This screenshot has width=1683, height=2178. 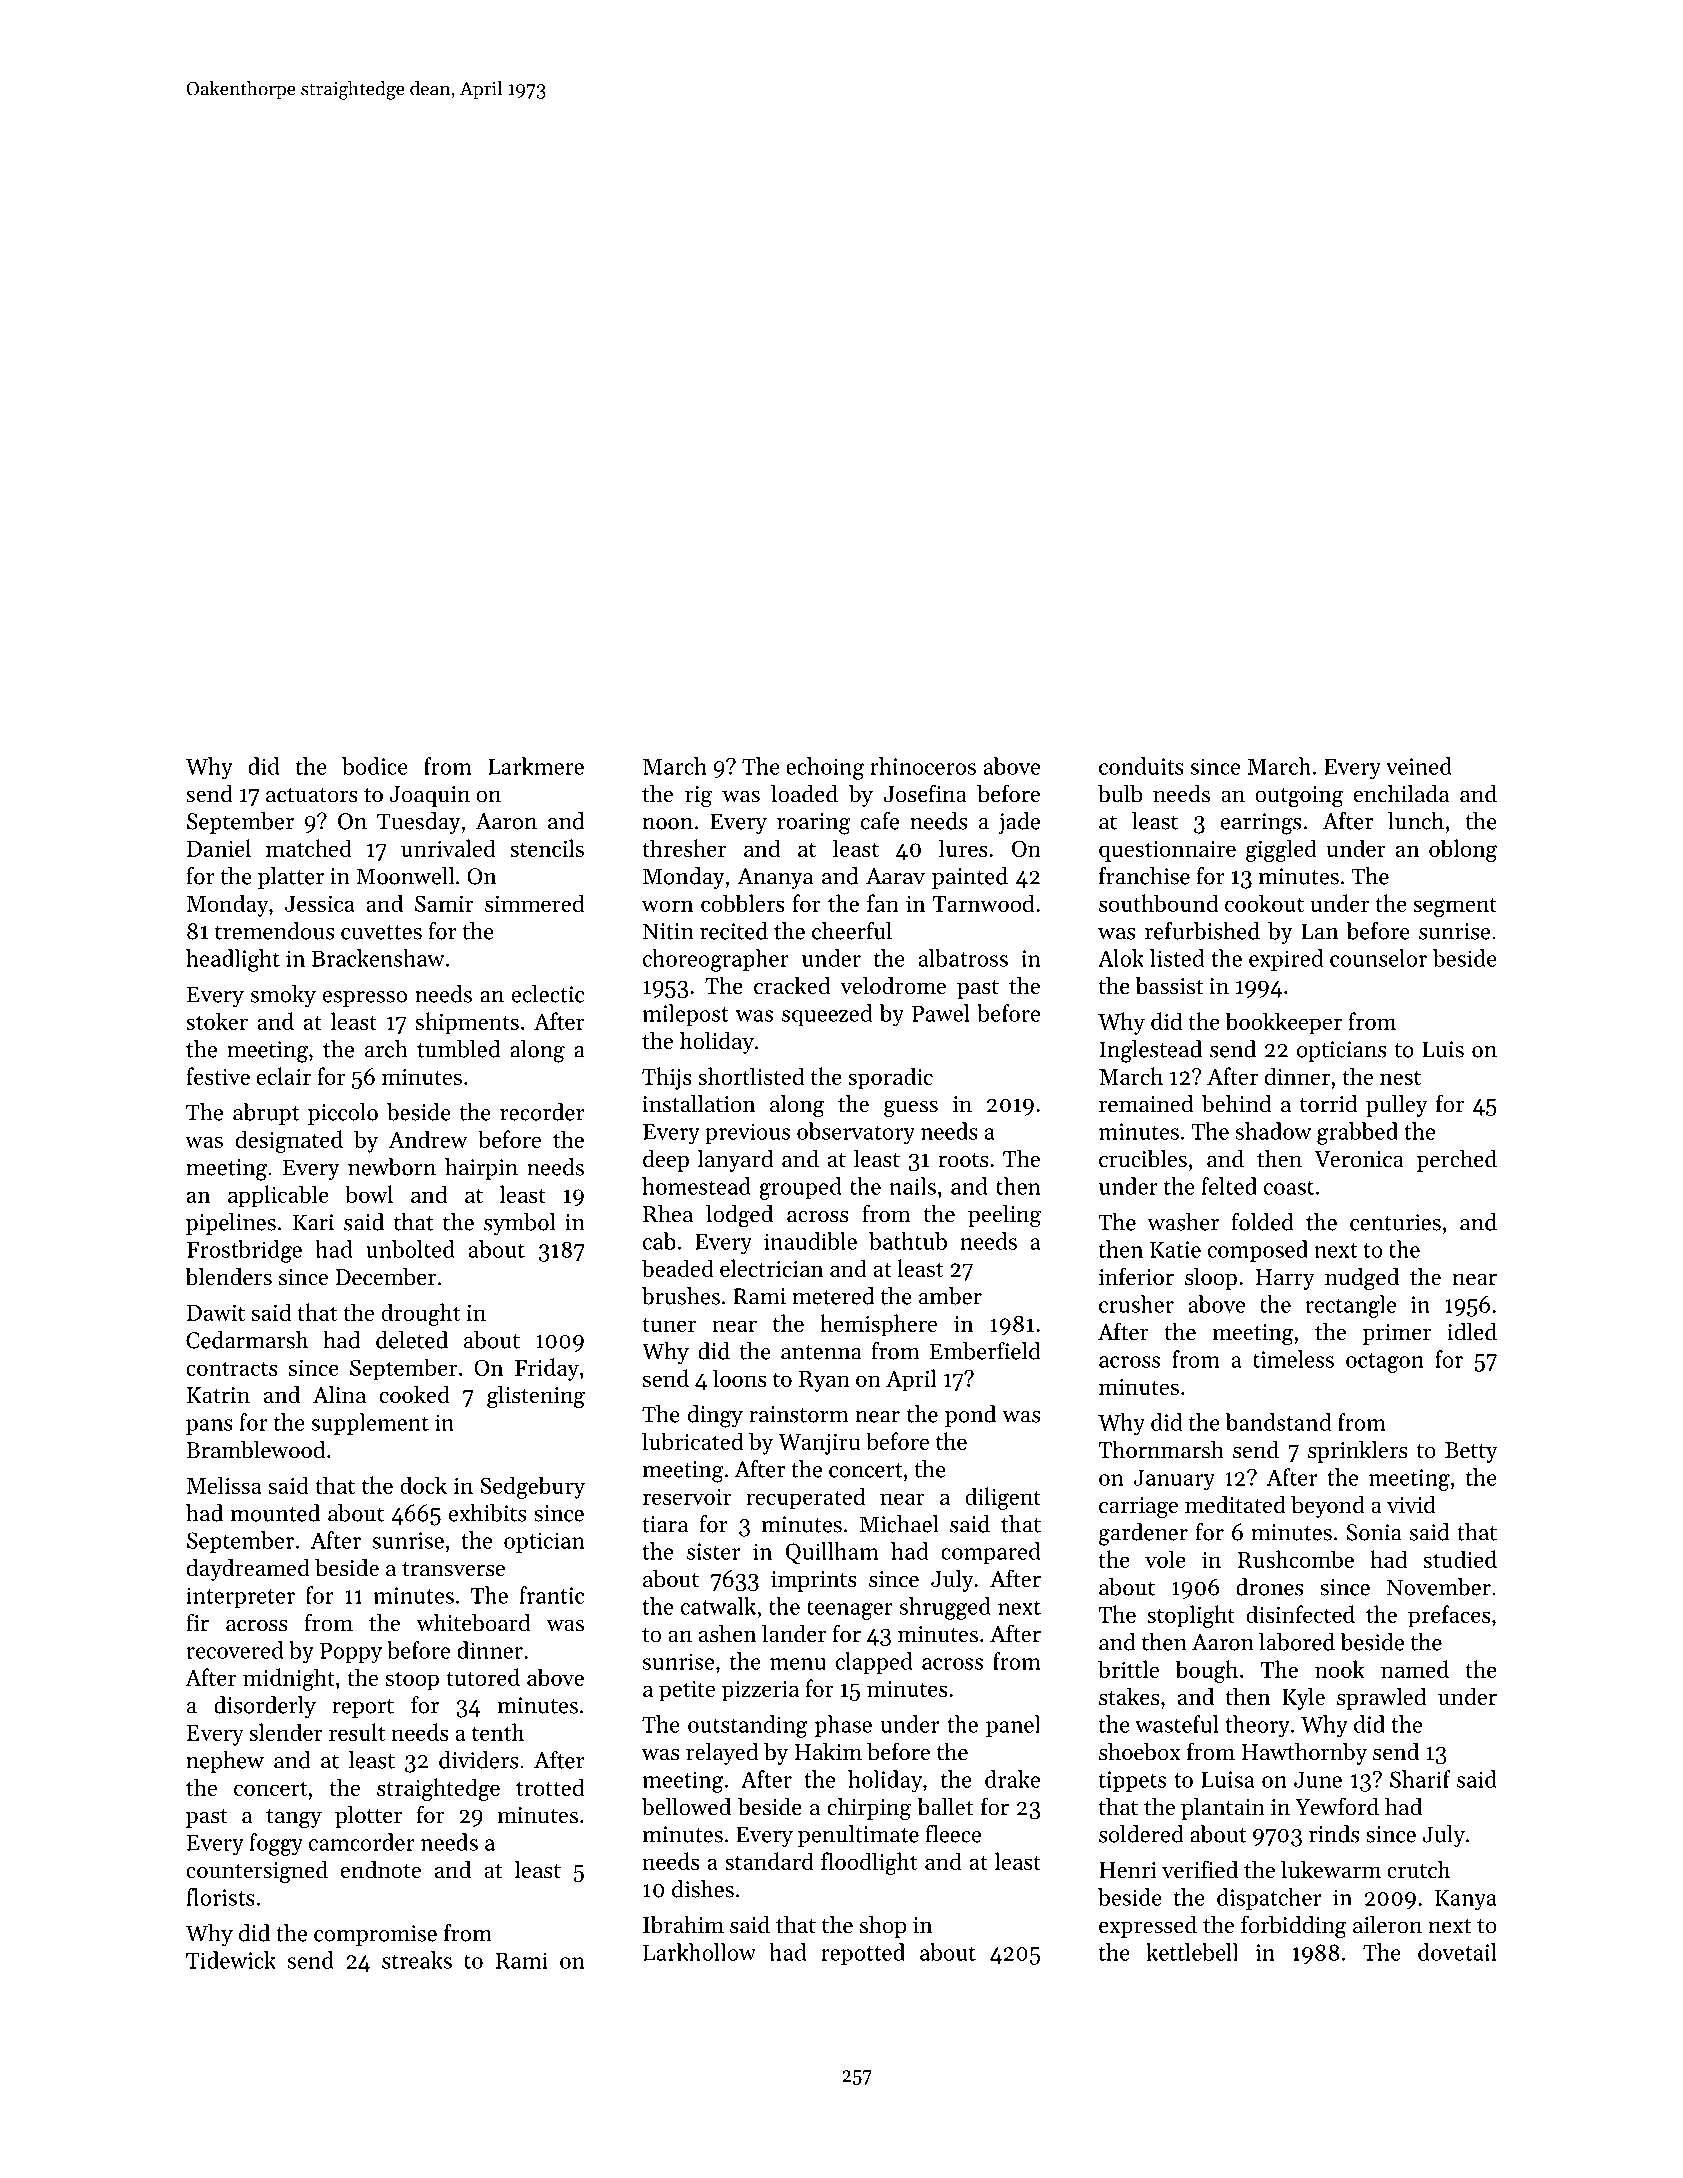 What do you see at coordinates (748, 1726) in the screenshot?
I see `outstanding` at bounding box center [748, 1726].
